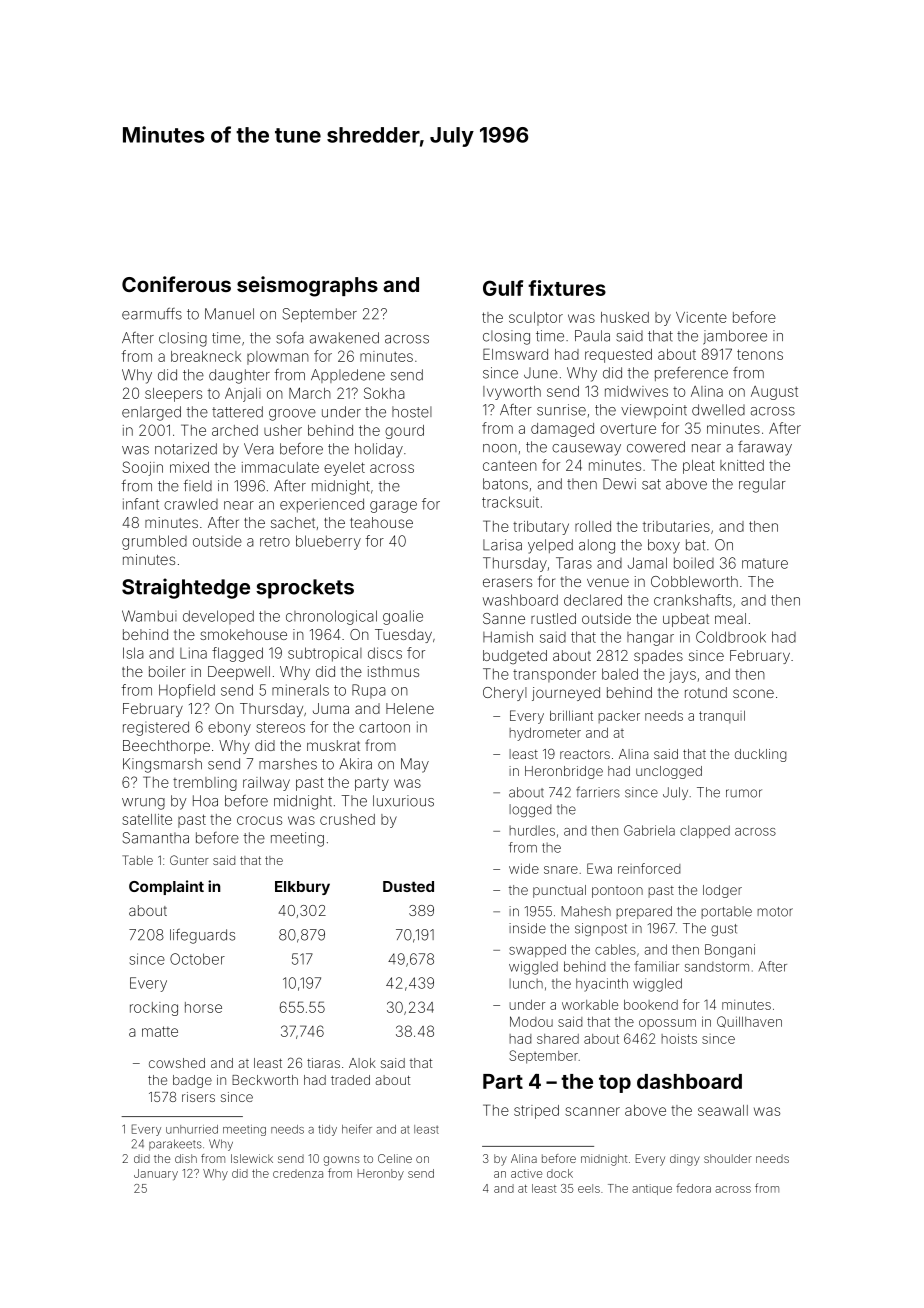 The width and height of the page is (924, 1308). What do you see at coordinates (412, 412) in the page?
I see `hostel` at bounding box center [412, 412].
